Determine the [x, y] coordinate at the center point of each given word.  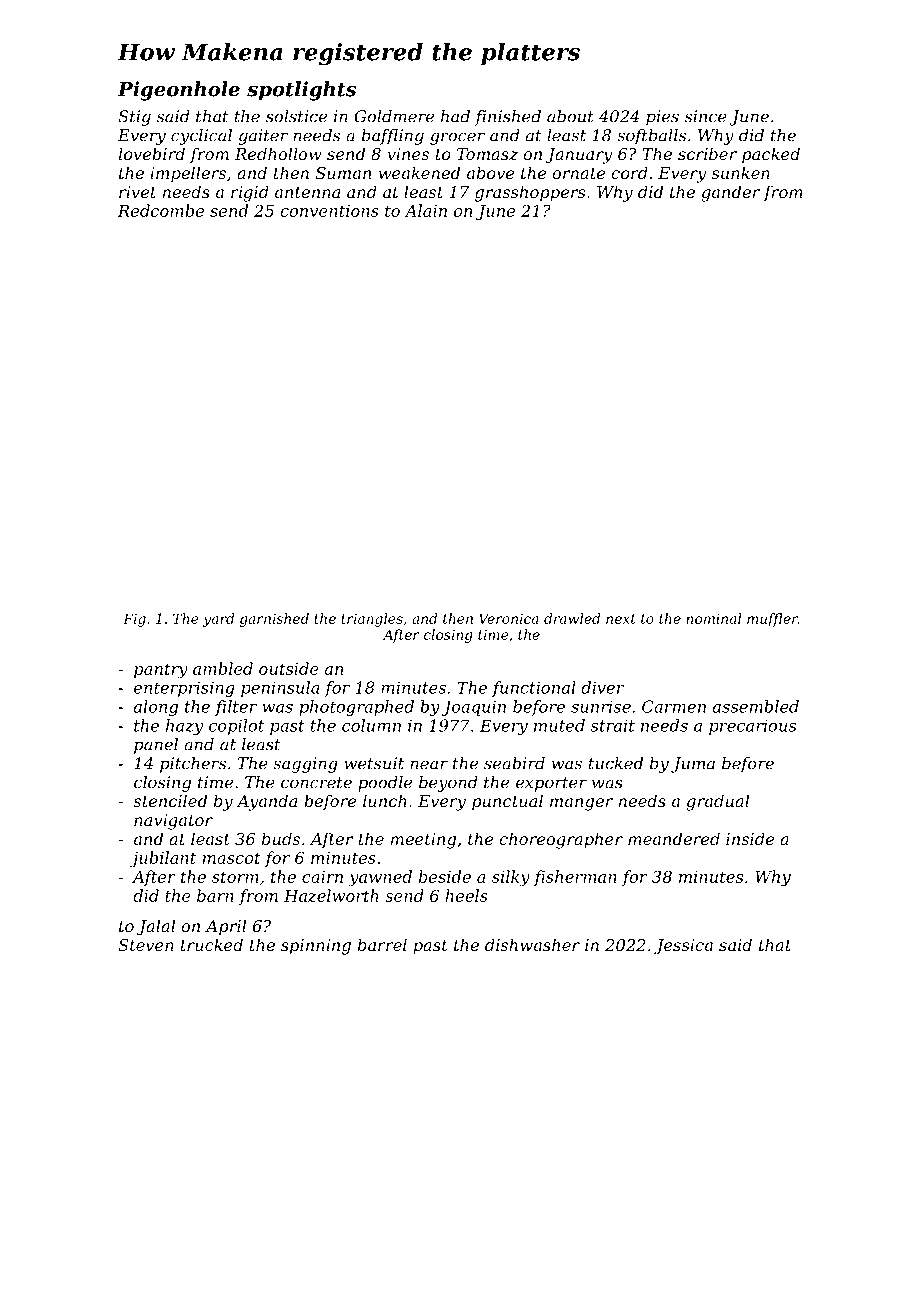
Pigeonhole [178, 91]
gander [730, 193]
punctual [507, 802]
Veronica [509, 618]
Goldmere [394, 116]
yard [218, 620]
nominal [713, 618]
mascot [232, 858]
